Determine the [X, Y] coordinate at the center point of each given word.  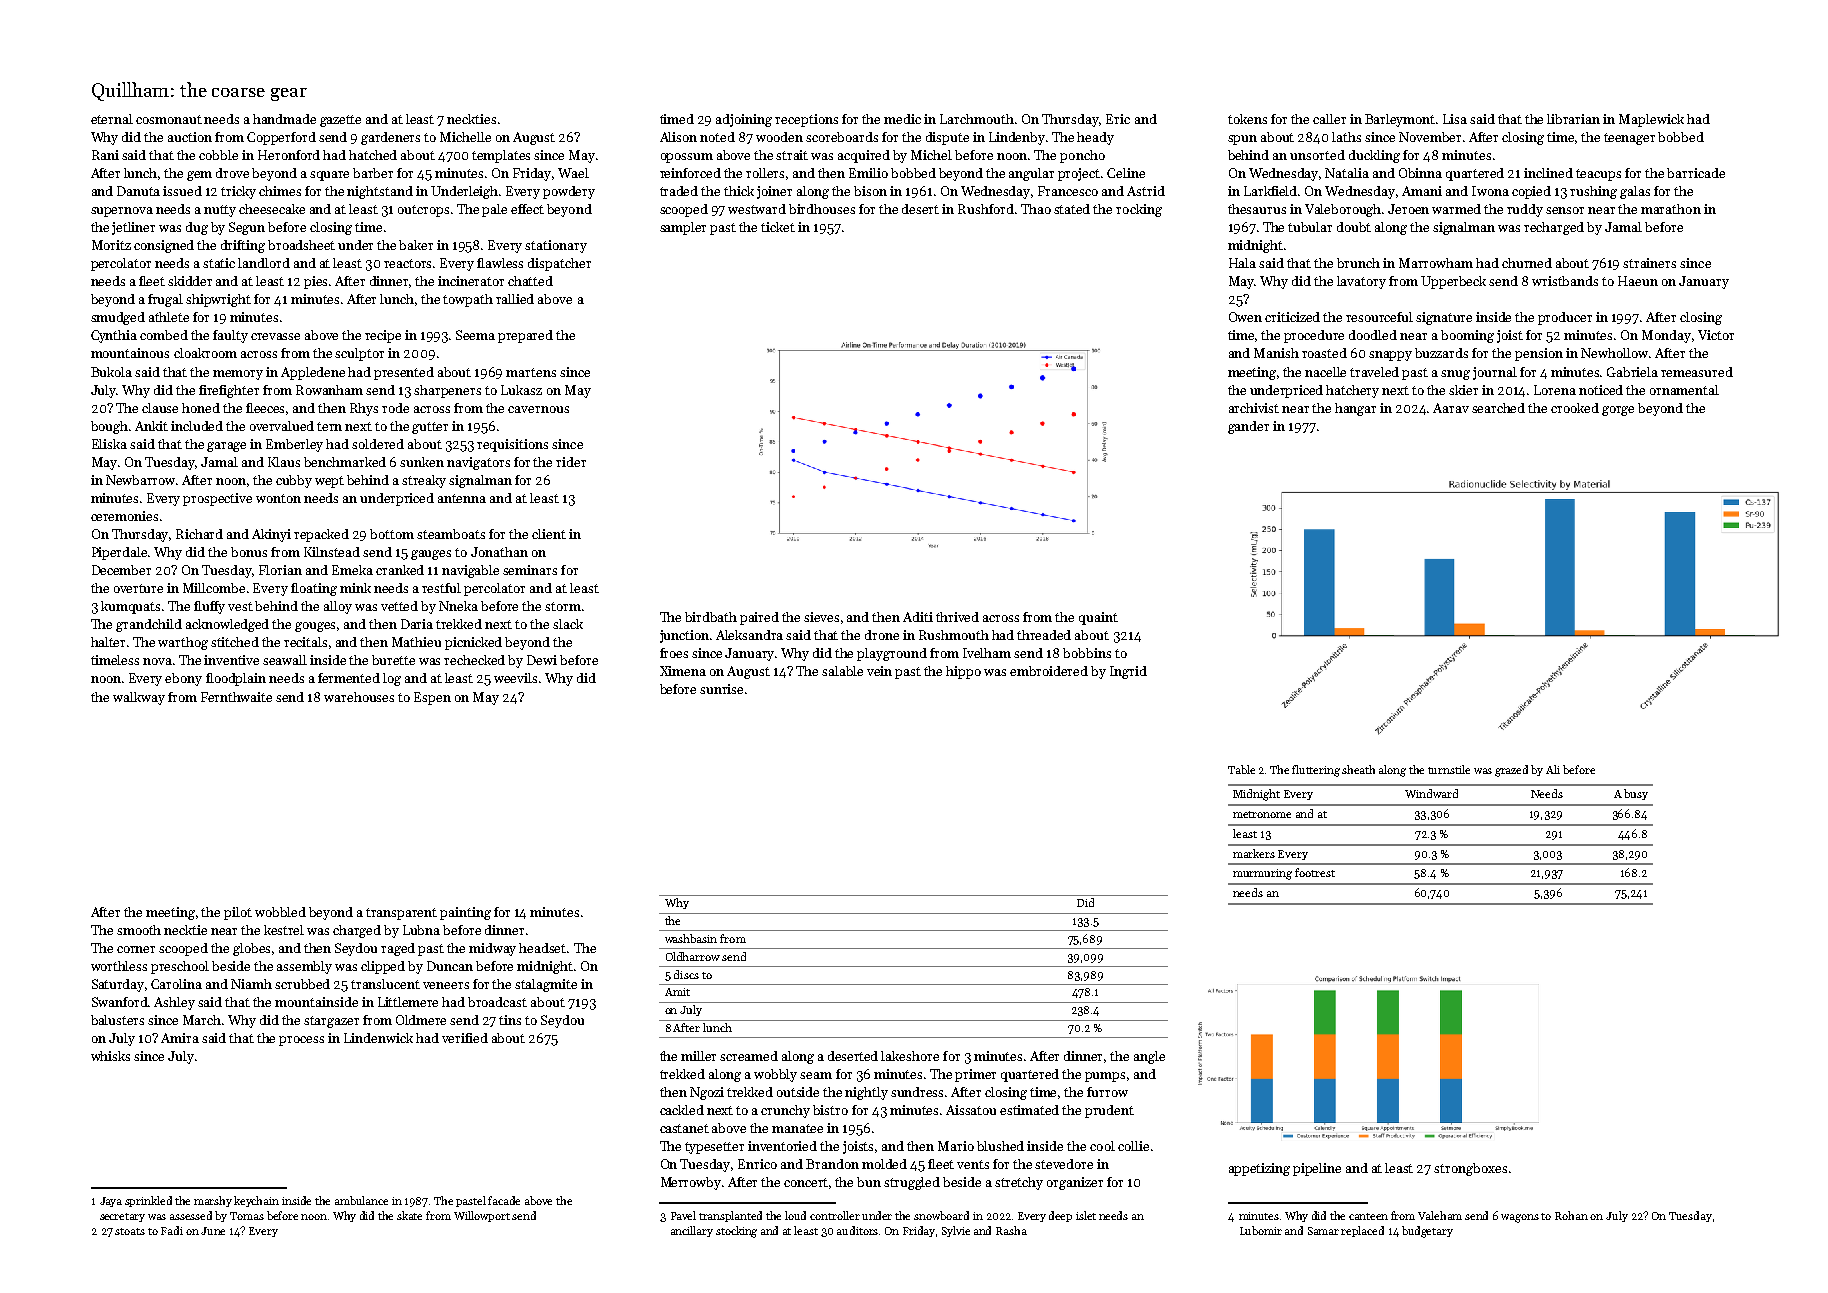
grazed [1511, 771]
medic [902, 119]
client [549, 534]
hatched [373, 155]
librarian [1573, 119]
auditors [857, 1230]
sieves [821, 617]
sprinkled [148, 1201]
